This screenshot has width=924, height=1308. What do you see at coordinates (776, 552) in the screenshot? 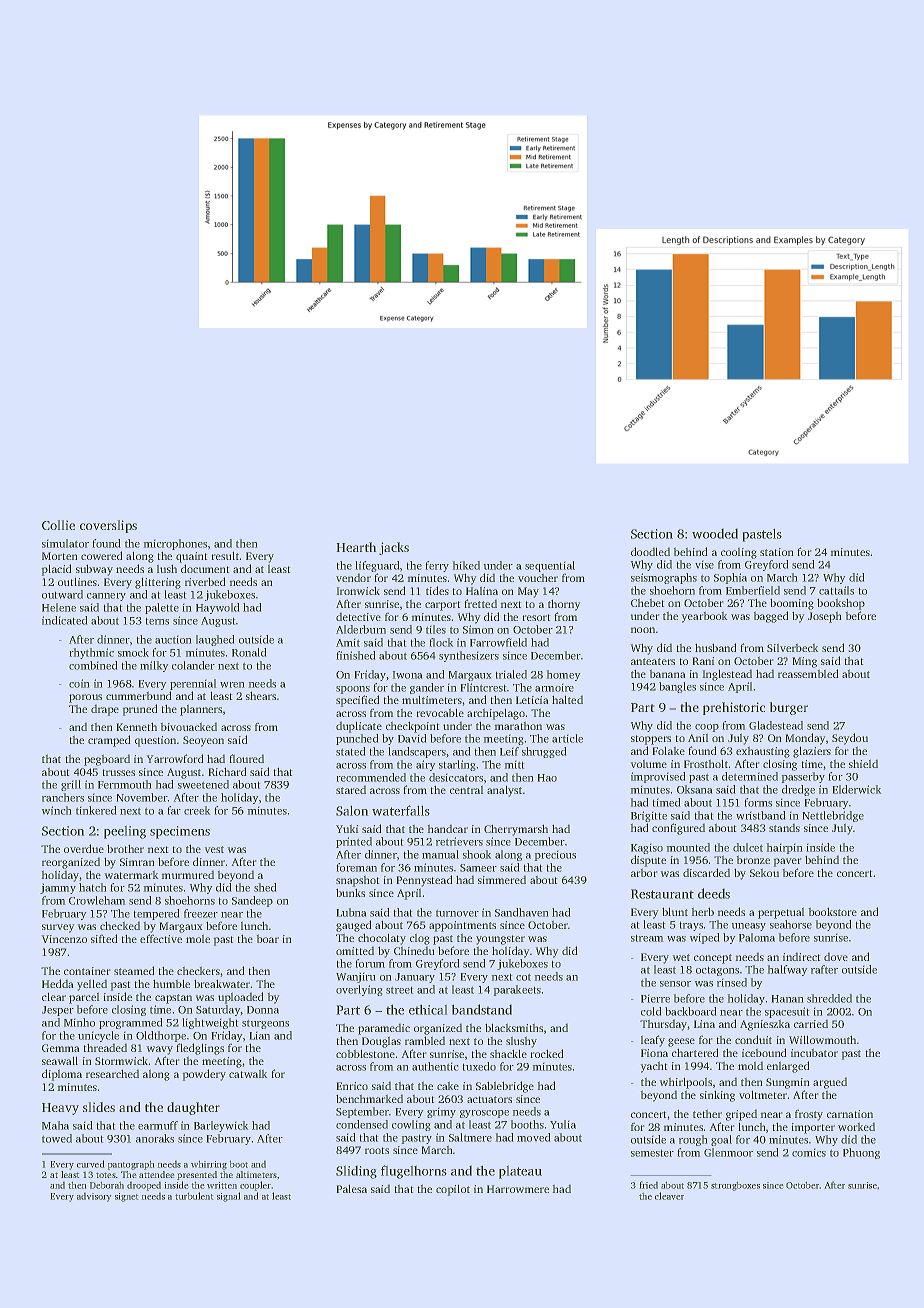
I see `station` at bounding box center [776, 552].
